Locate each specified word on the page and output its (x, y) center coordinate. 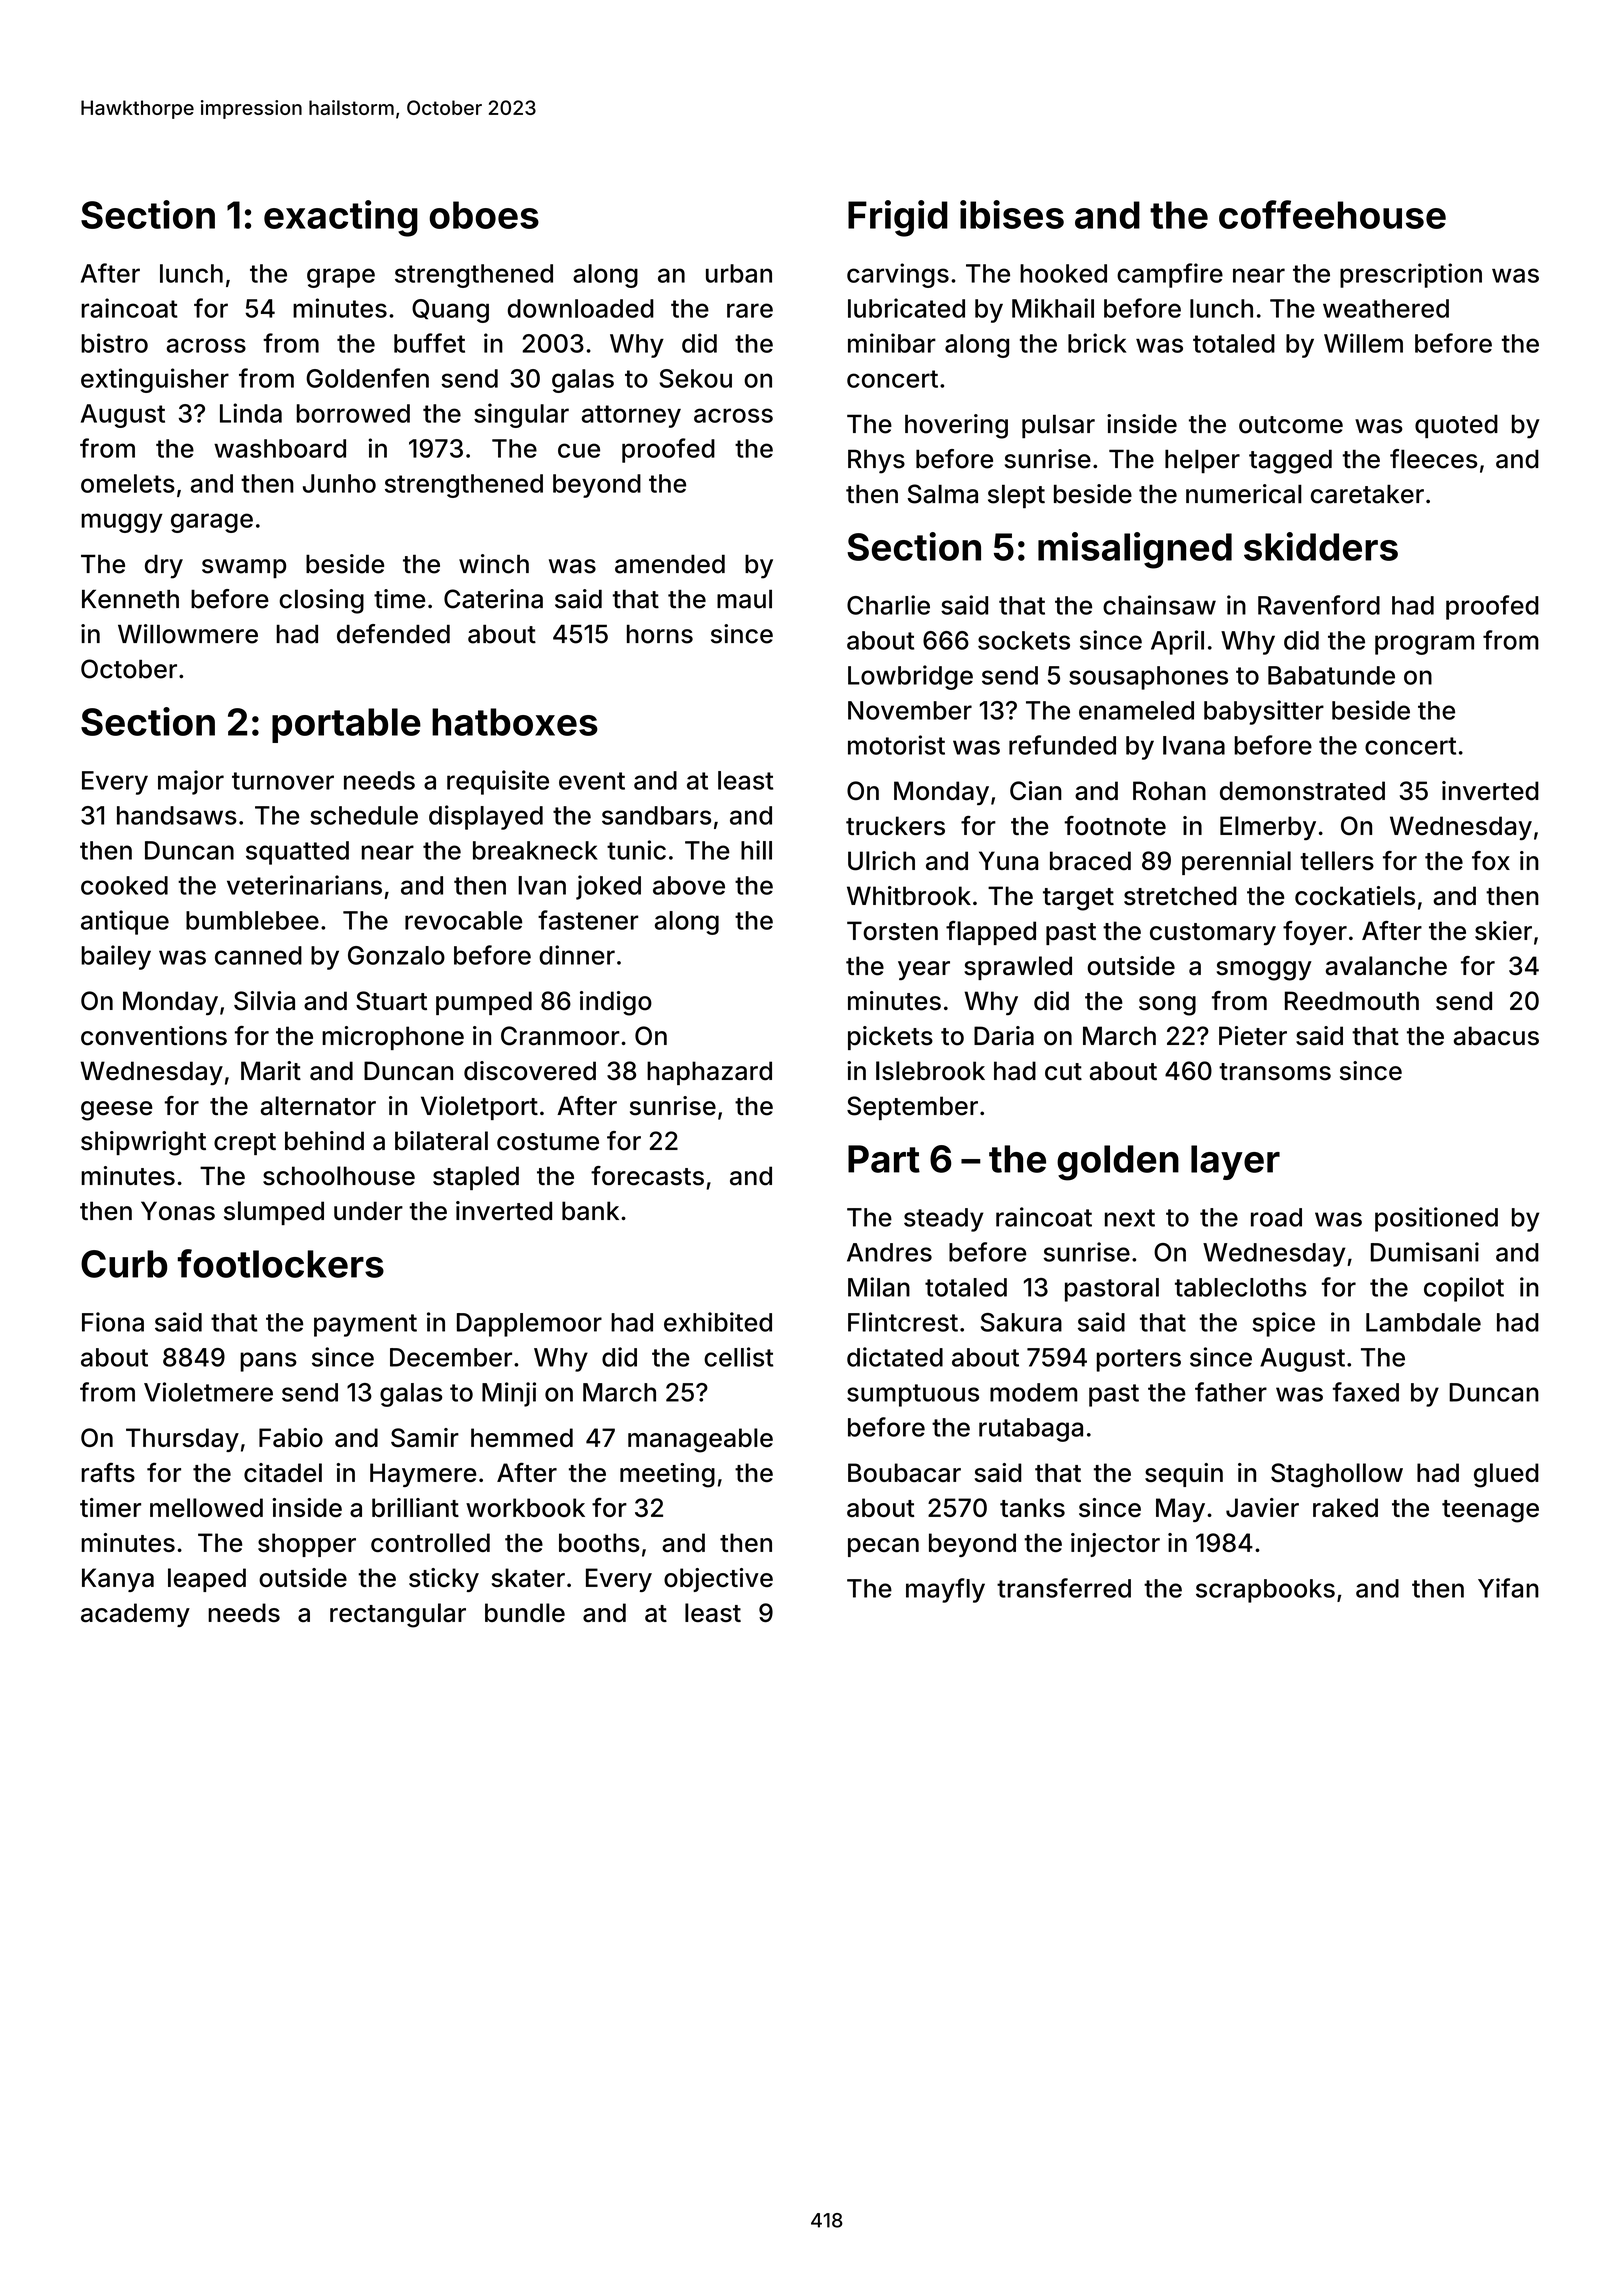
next (1130, 1218)
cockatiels (1355, 896)
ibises (1012, 214)
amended (670, 564)
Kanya (118, 1580)
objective (718, 1580)
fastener (588, 920)
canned (258, 955)
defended (393, 634)
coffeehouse (1332, 214)
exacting (341, 218)
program (1424, 645)
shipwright (143, 1143)
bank (590, 1211)
